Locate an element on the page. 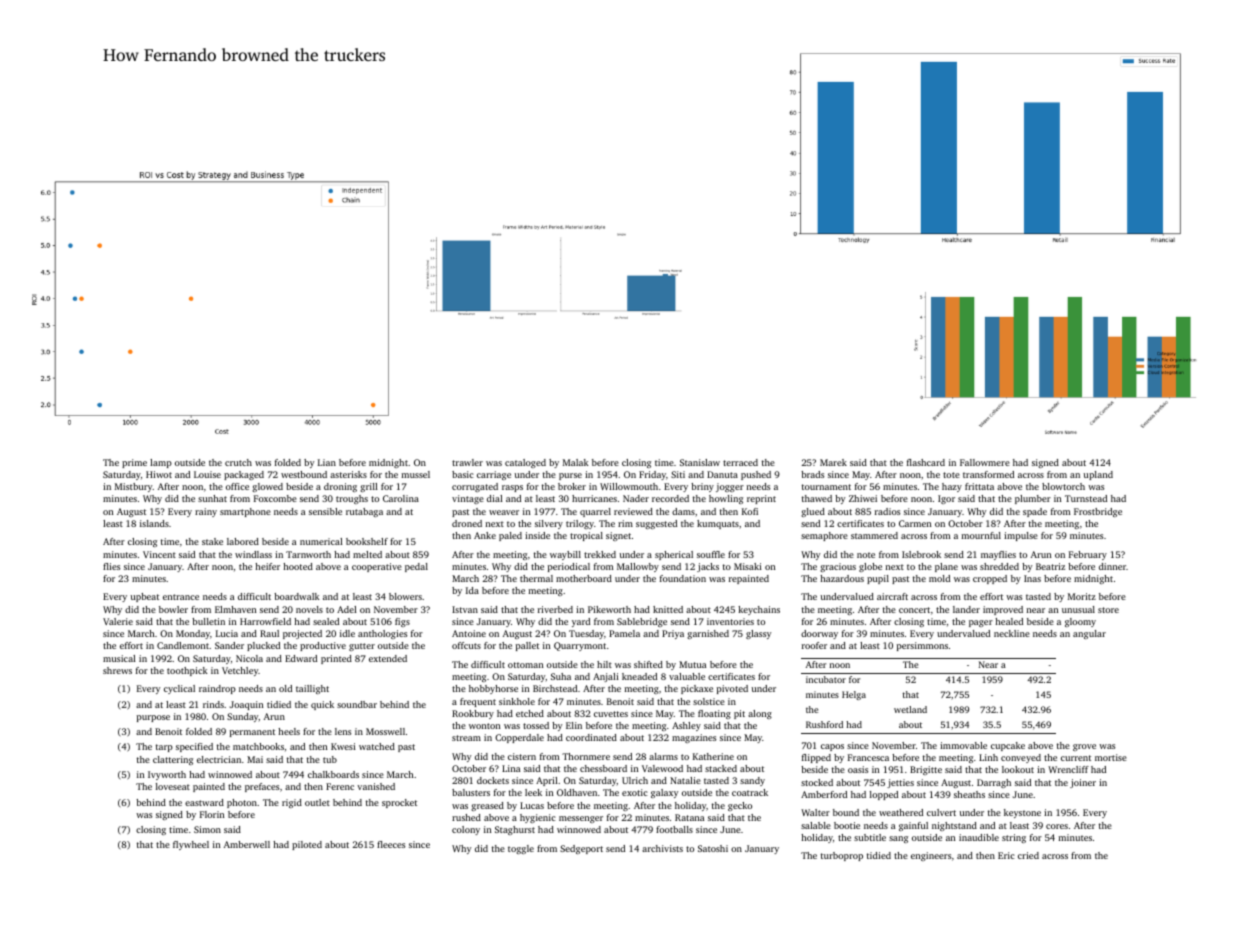 This page has width=1233, height=952. tarp is located at coordinates (164, 748).
